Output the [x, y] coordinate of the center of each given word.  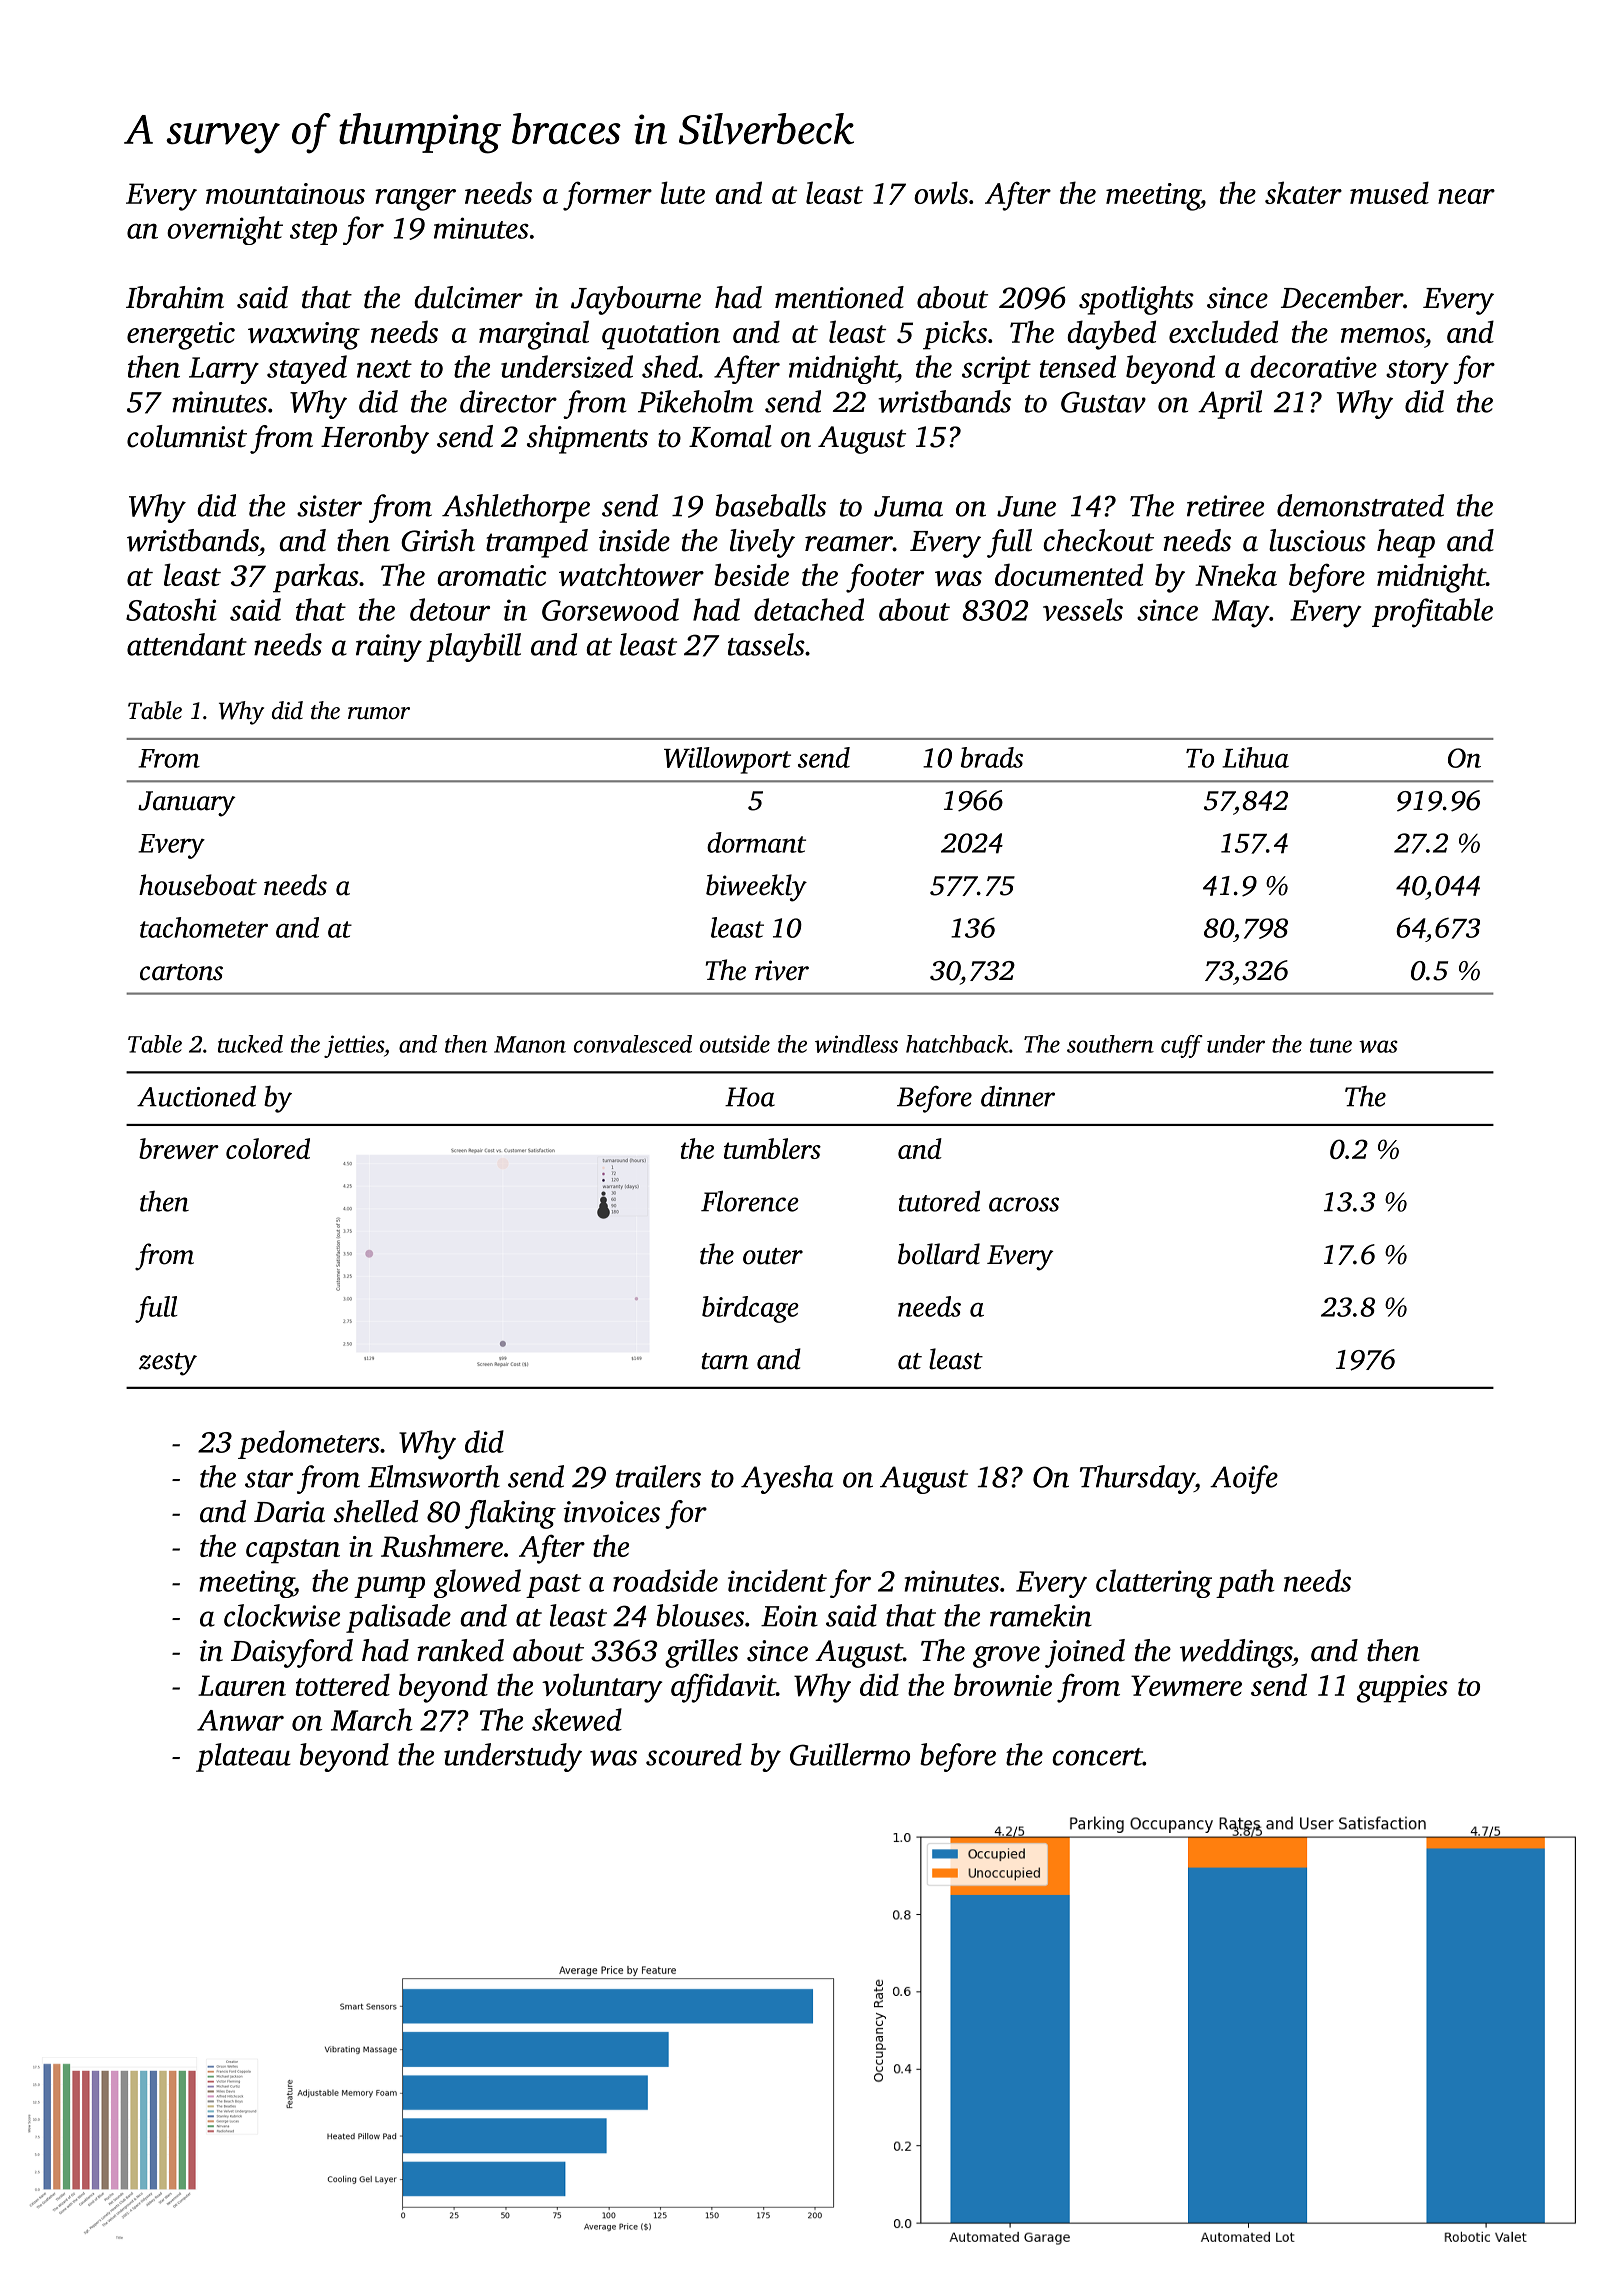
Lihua [1255, 757]
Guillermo [850, 1754]
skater [1303, 192]
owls [941, 192]
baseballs [770, 505]
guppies [1402, 1689]
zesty [168, 1364]
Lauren [242, 1685]
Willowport [727, 760]
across [1024, 1204]
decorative [1313, 366]
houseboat [198, 885]
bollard [939, 1254]
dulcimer [469, 297]
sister [329, 506]
